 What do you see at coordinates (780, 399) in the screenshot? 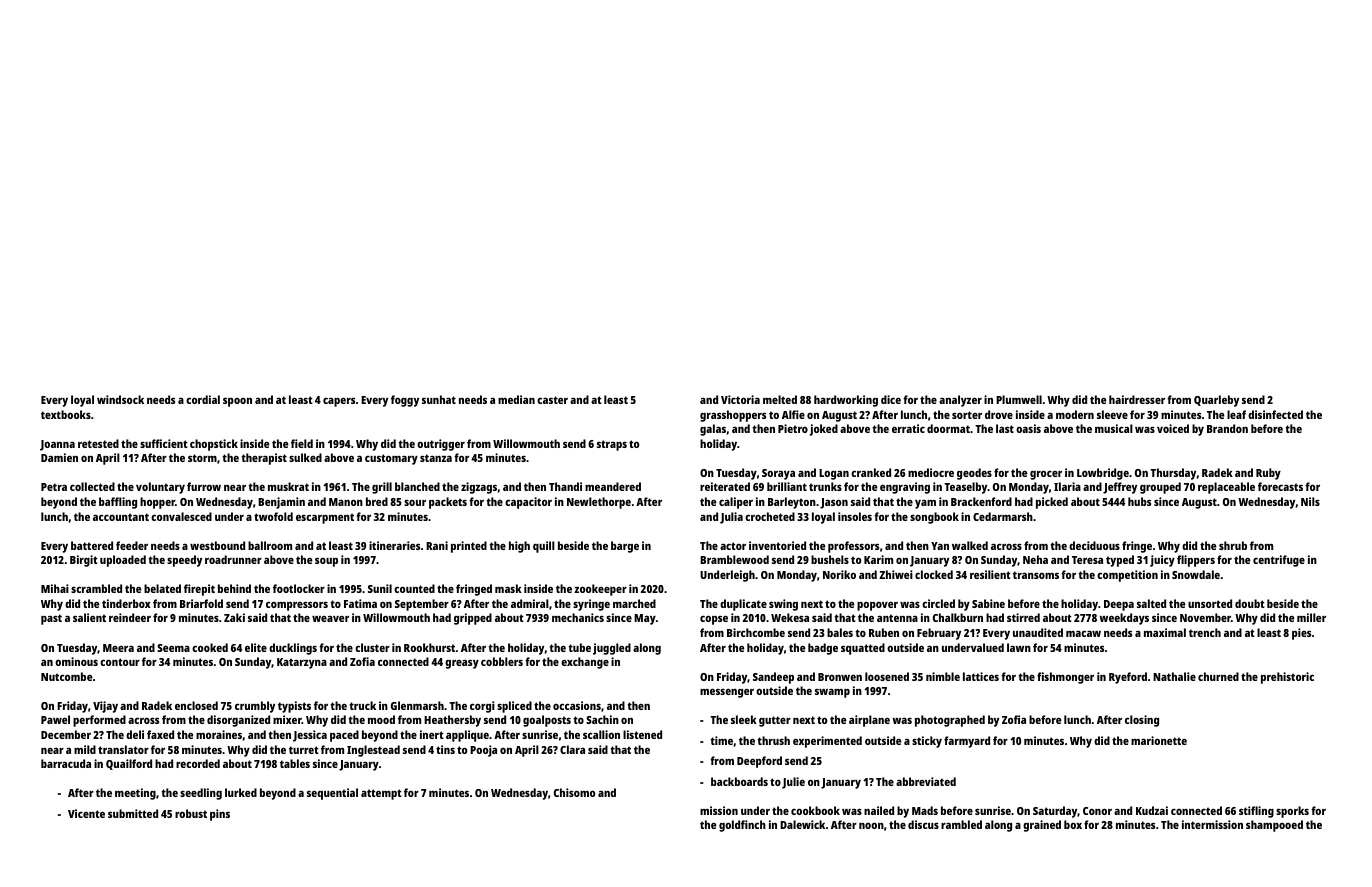
I see `melted` at bounding box center [780, 399].
